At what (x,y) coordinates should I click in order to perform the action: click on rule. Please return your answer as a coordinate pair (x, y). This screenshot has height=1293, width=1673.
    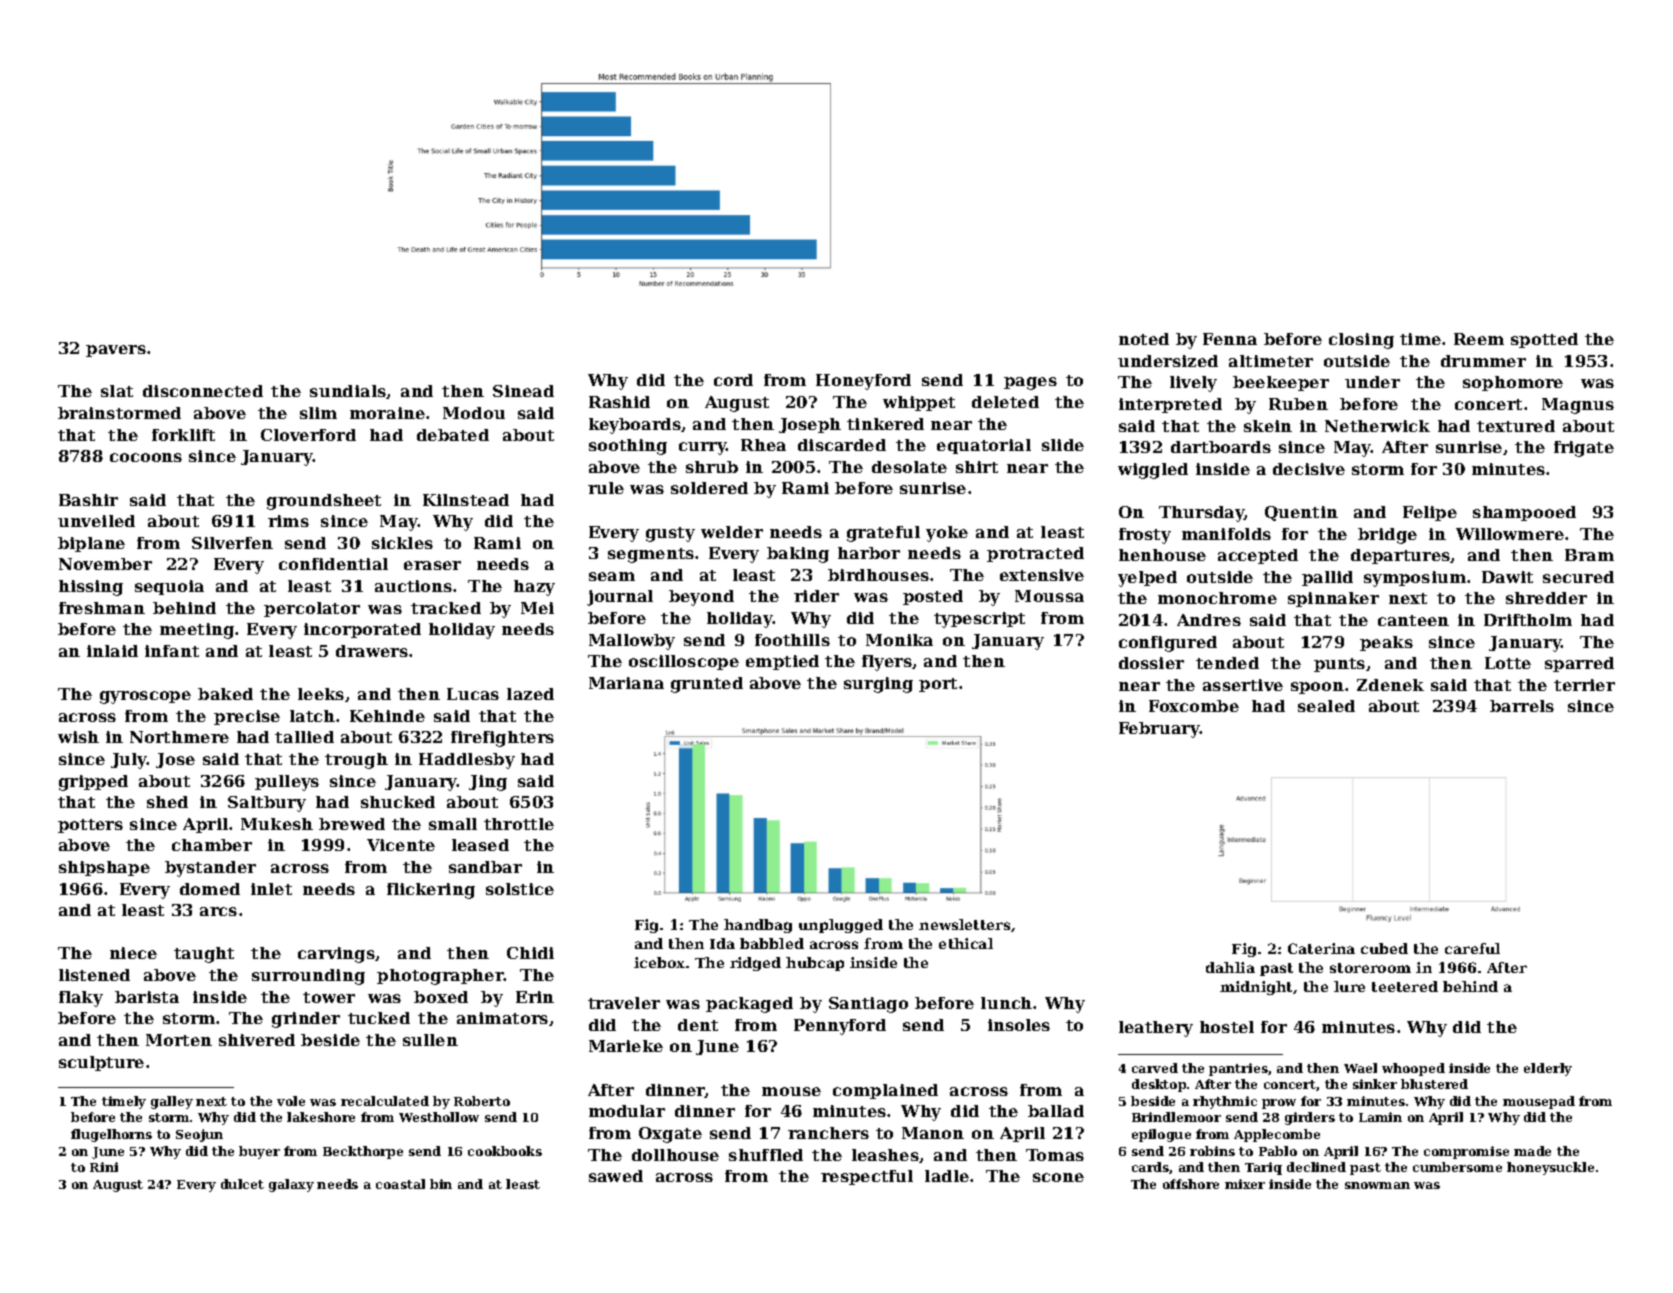
    Looking at the image, I should click on (606, 488).
